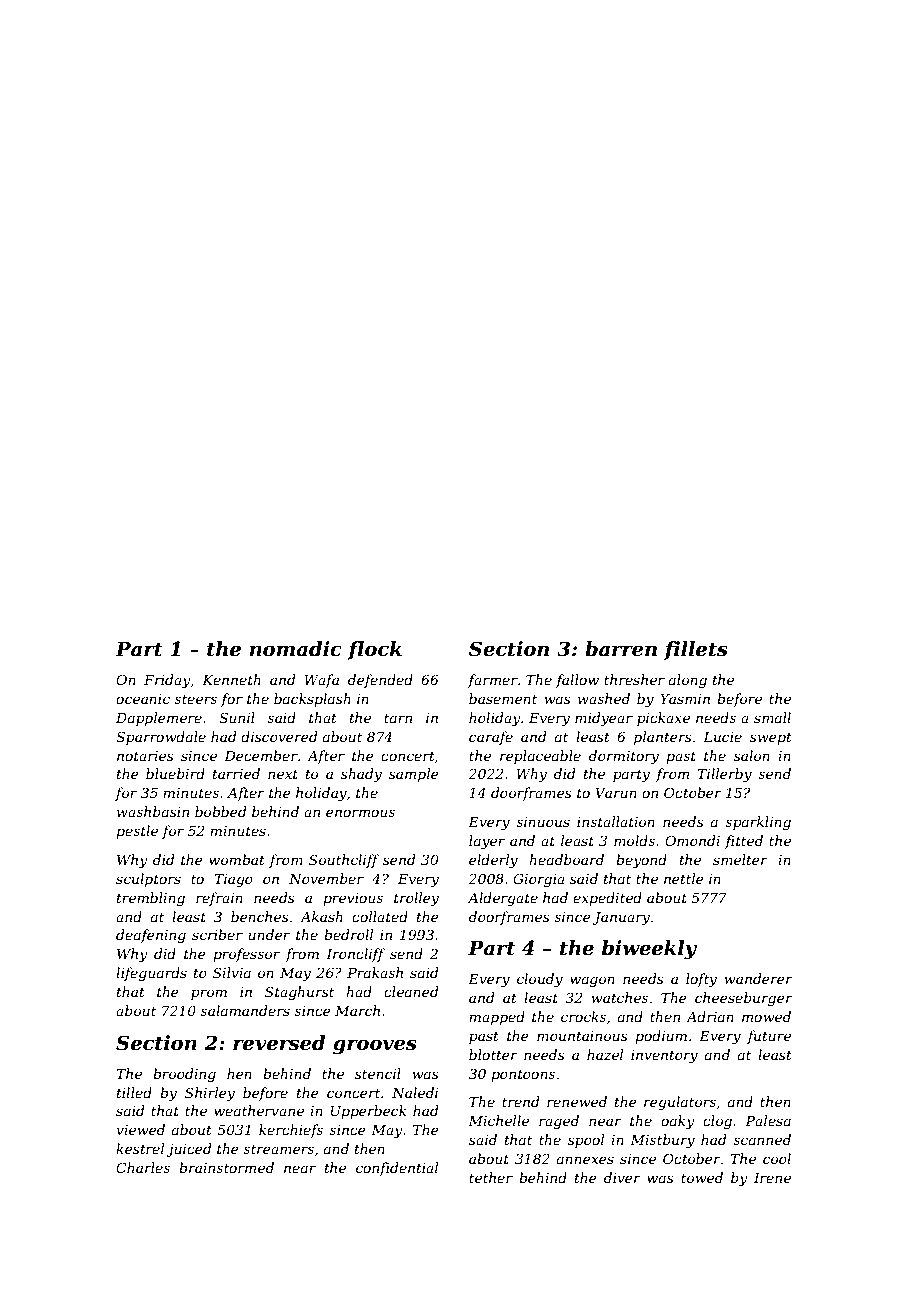  I want to click on trolley, so click(416, 899).
